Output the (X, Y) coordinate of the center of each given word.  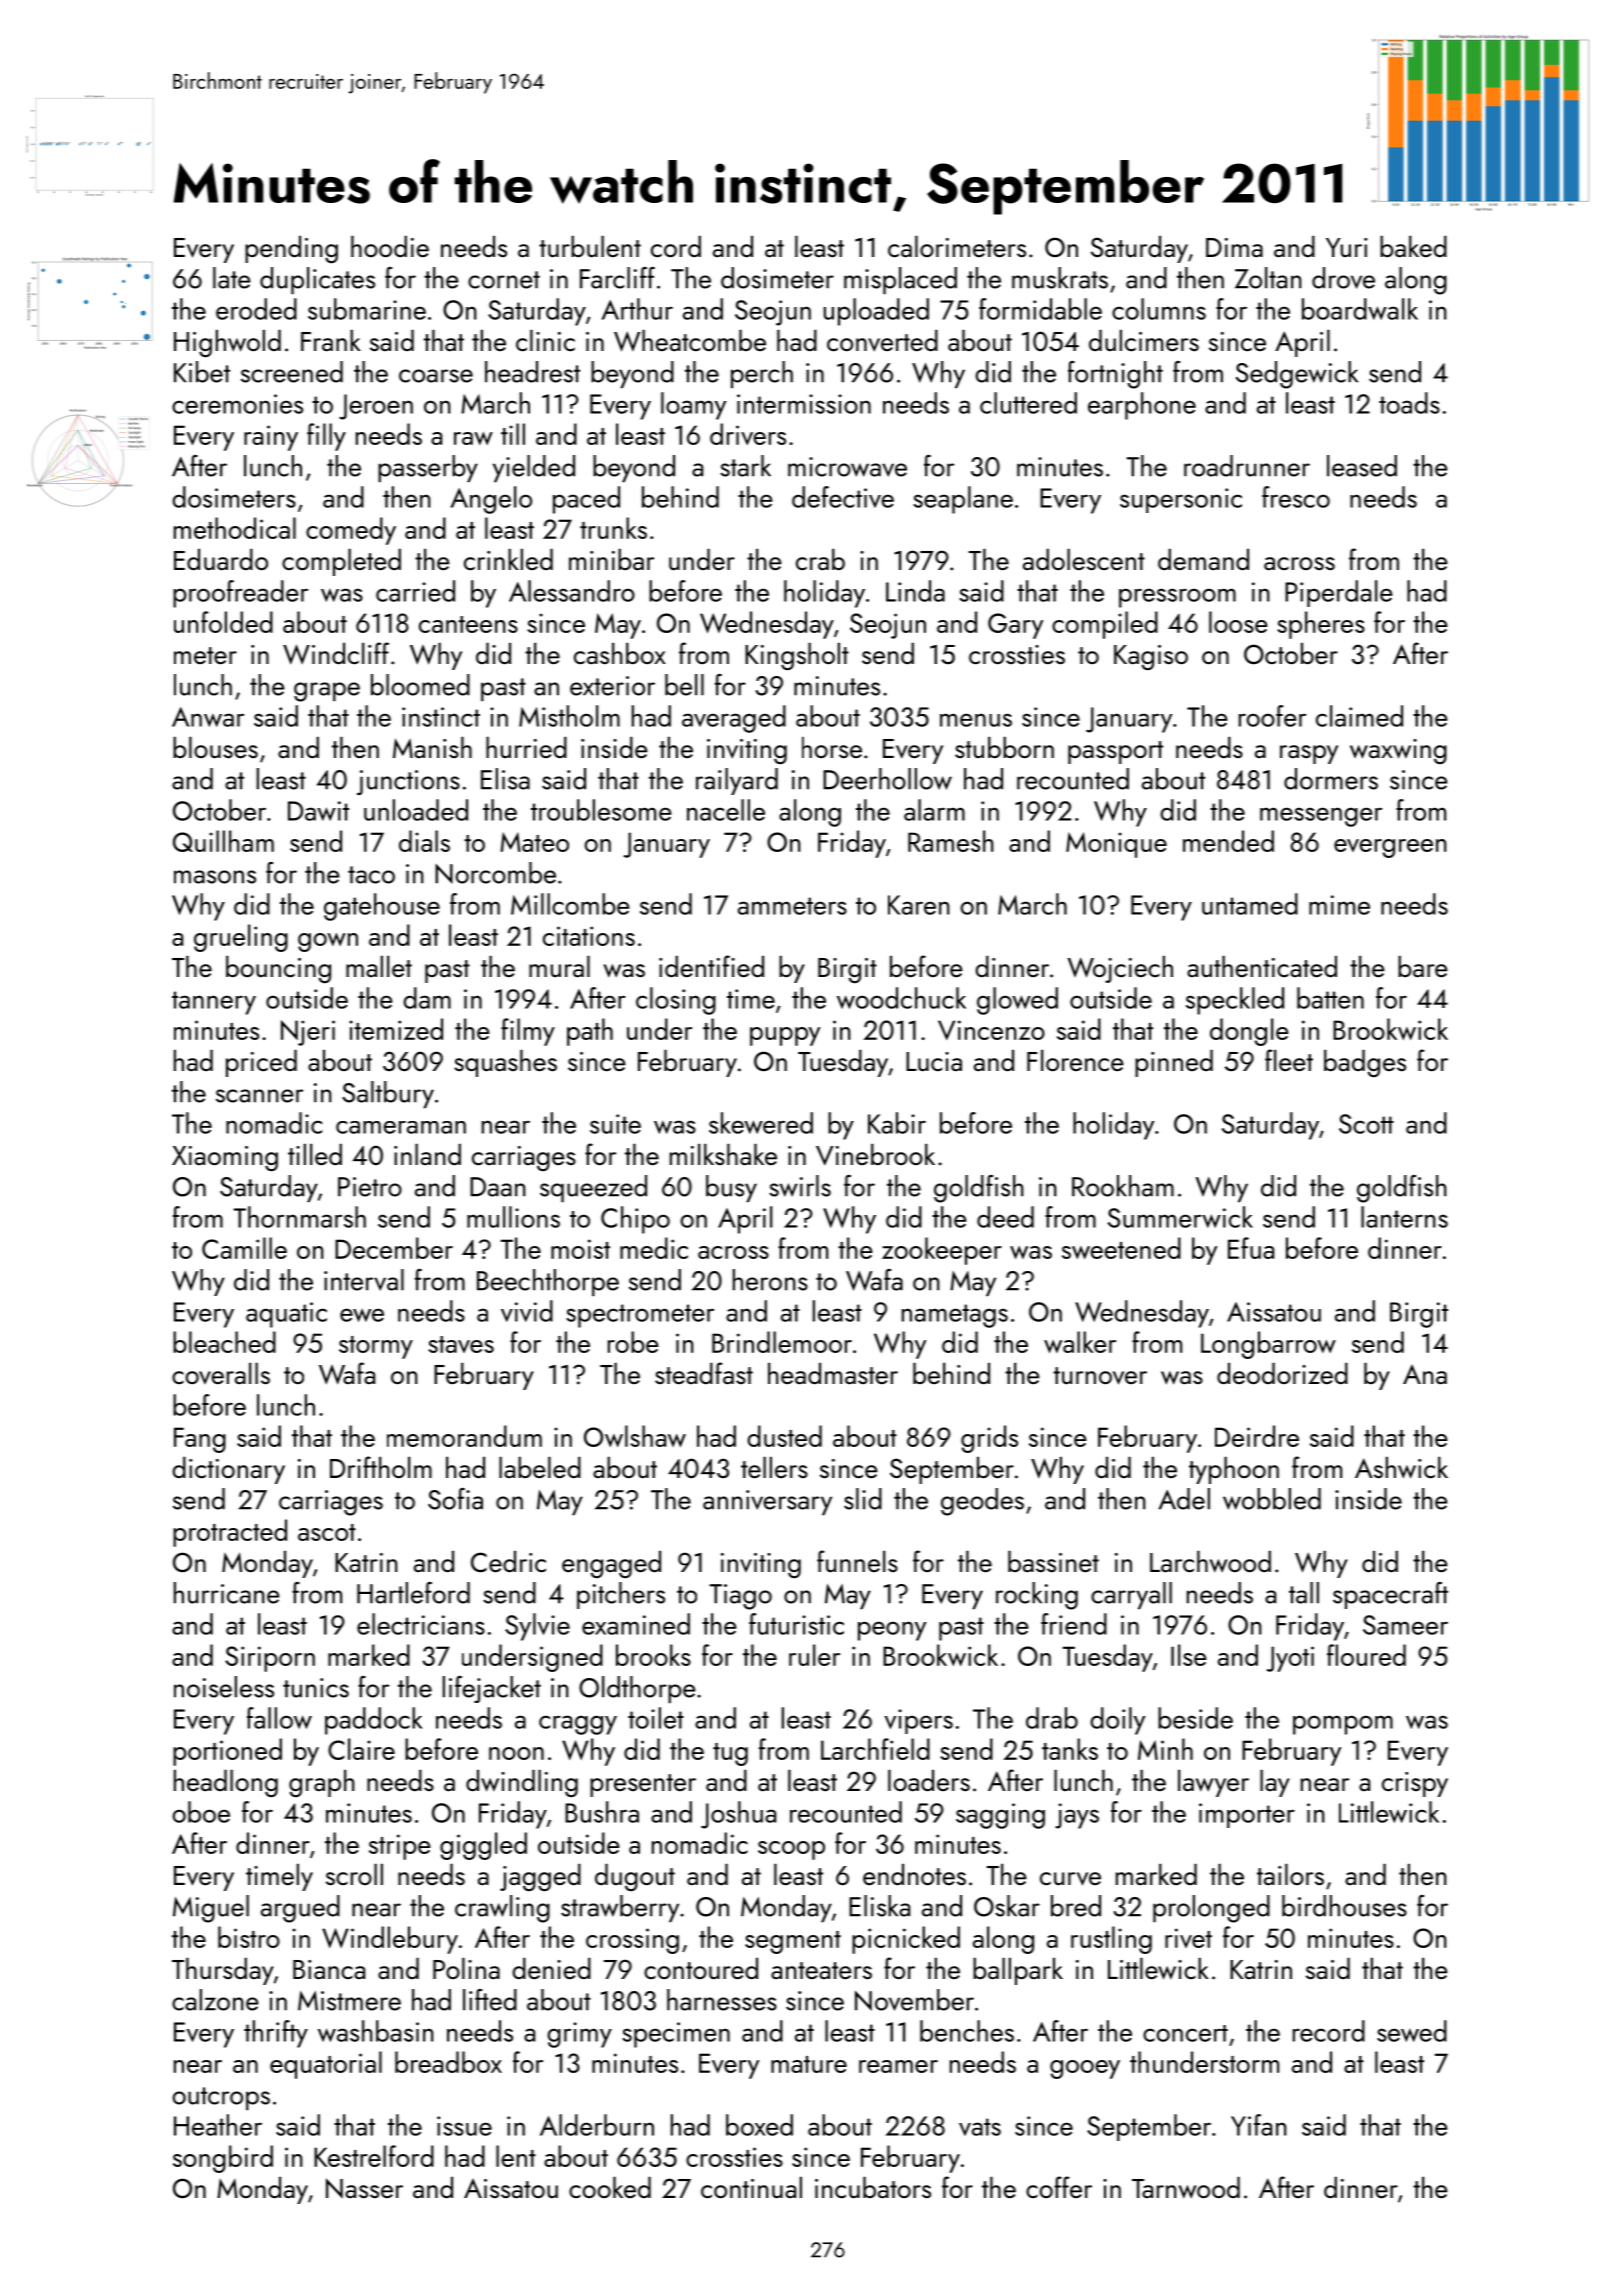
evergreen (1390, 848)
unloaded (416, 810)
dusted (784, 1436)
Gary (1015, 626)
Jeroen (376, 407)
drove (1343, 278)
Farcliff (617, 278)
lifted (490, 2000)
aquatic (286, 1315)
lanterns (1404, 1217)
